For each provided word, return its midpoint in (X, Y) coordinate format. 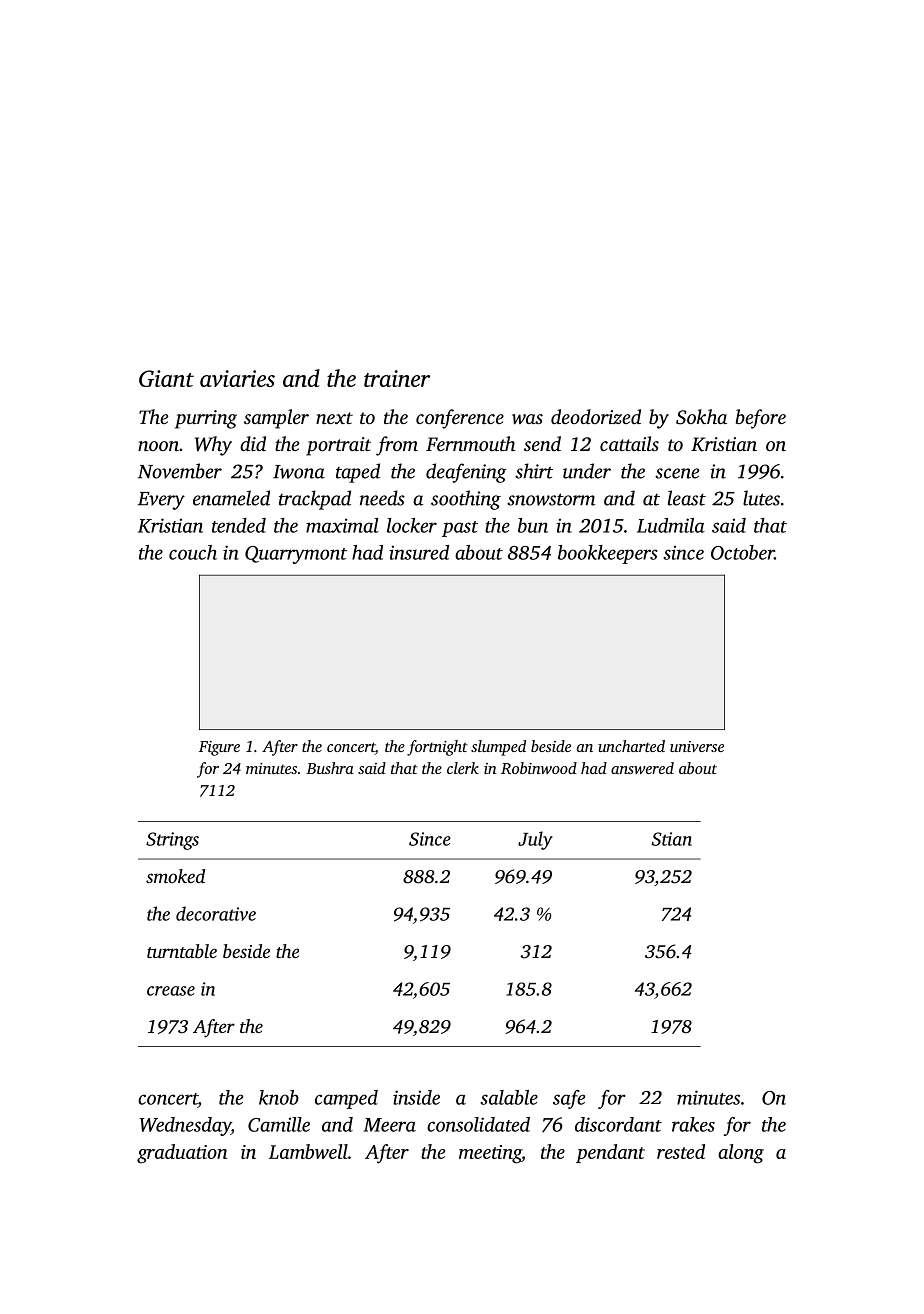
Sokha (701, 417)
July (535, 840)
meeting (490, 1154)
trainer (397, 378)
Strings (172, 841)
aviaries (237, 378)
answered (642, 768)
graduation (182, 1154)
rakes (693, 1124)
